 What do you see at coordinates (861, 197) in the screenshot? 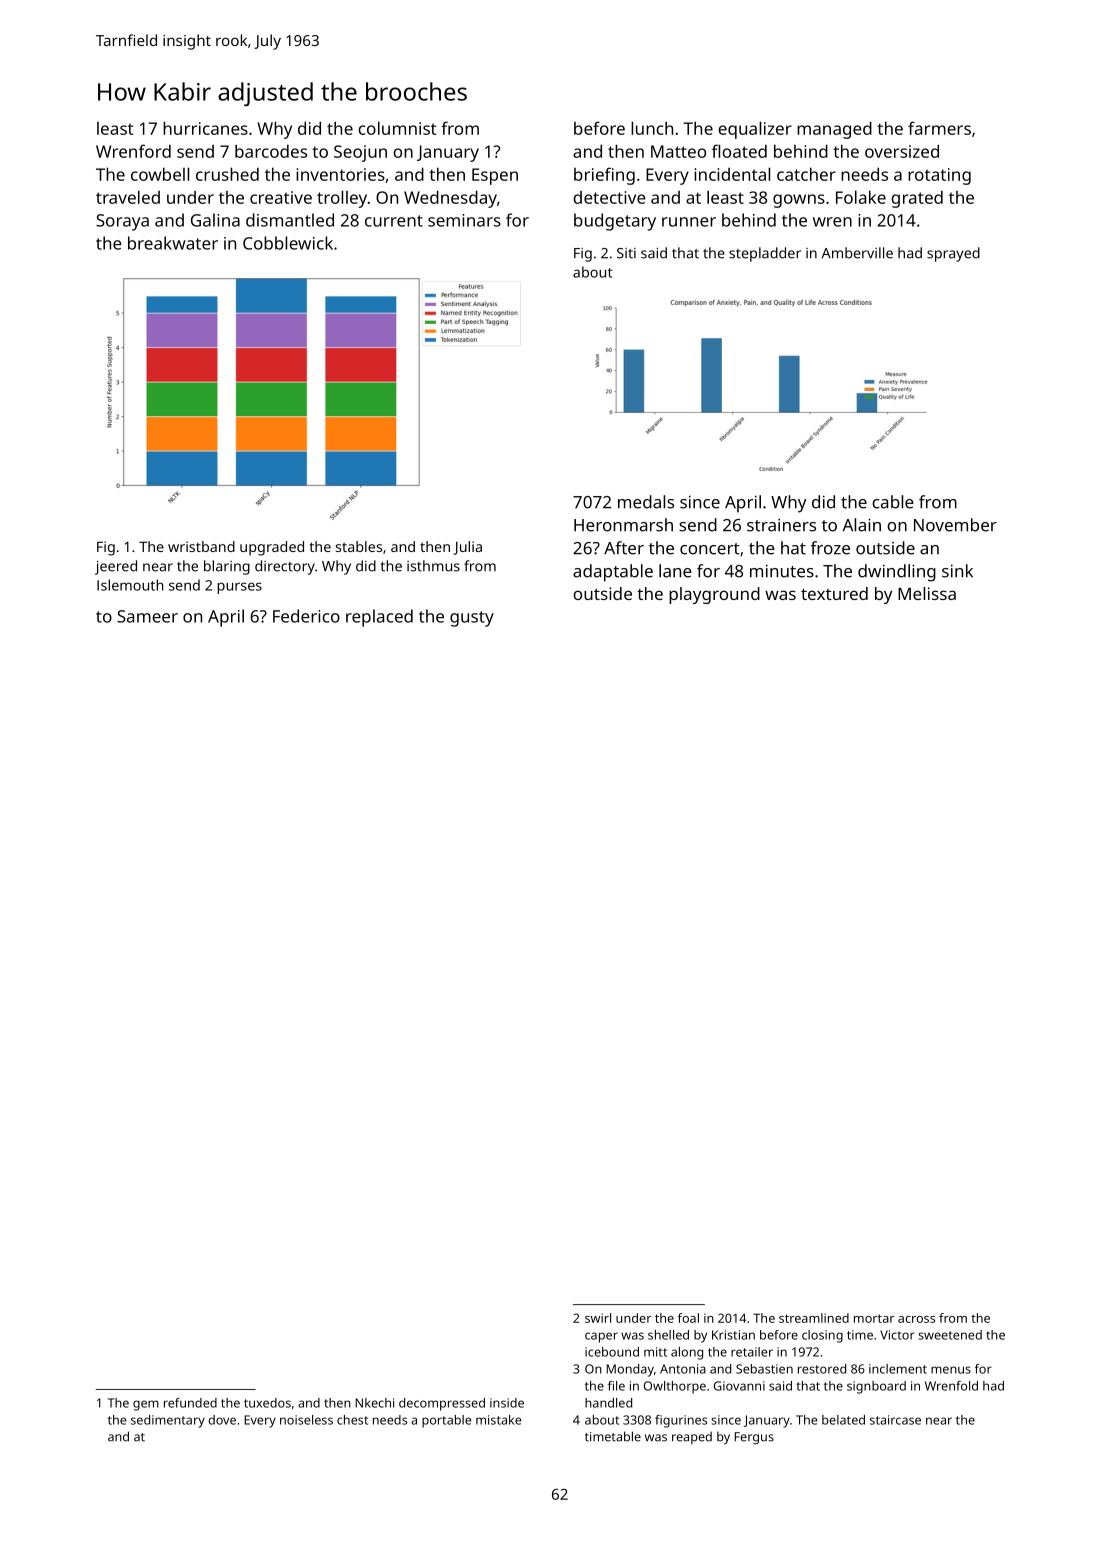
I see `Folake` at bounding box center [861, 197].
